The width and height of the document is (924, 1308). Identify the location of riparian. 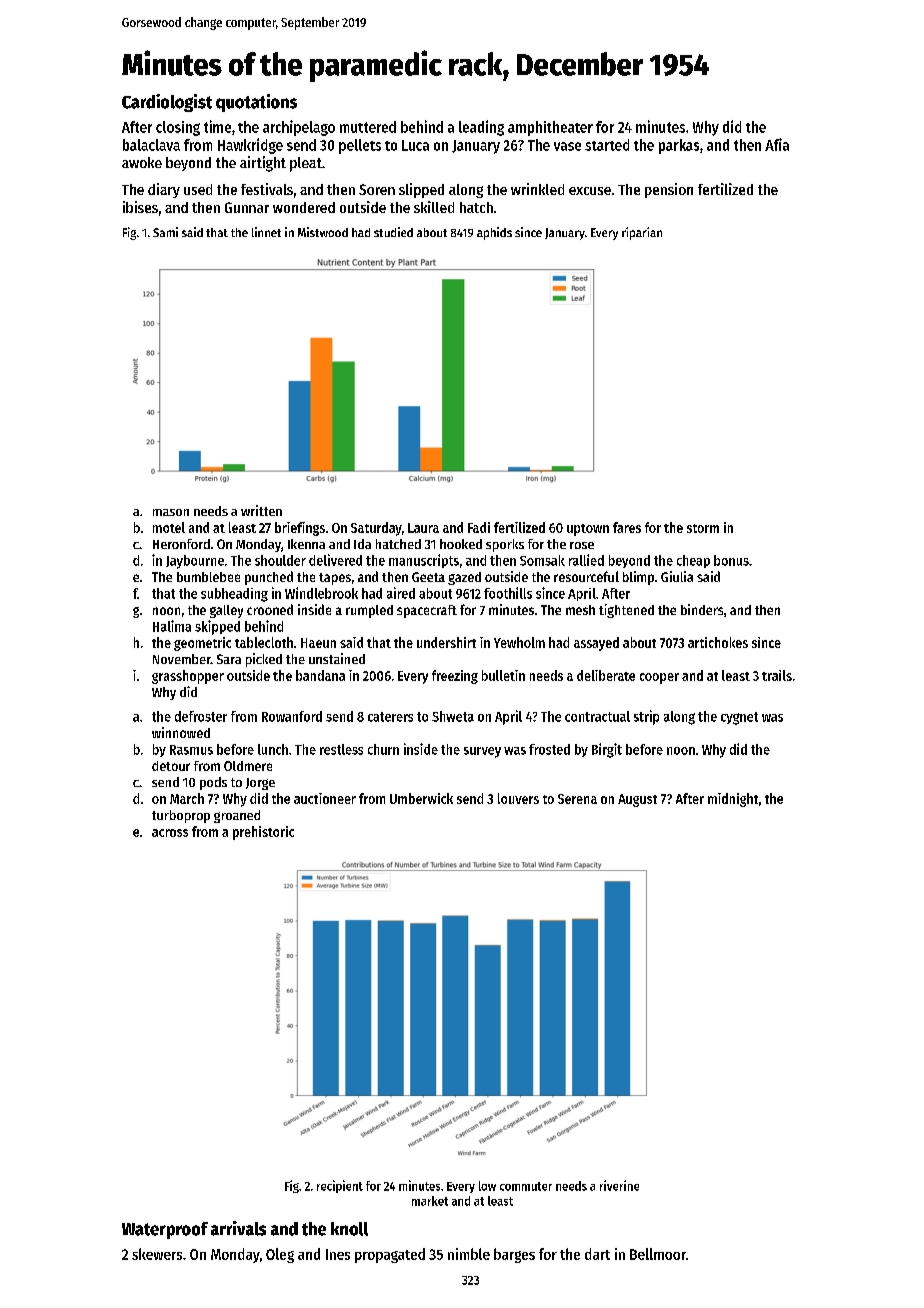
(642, 233).
